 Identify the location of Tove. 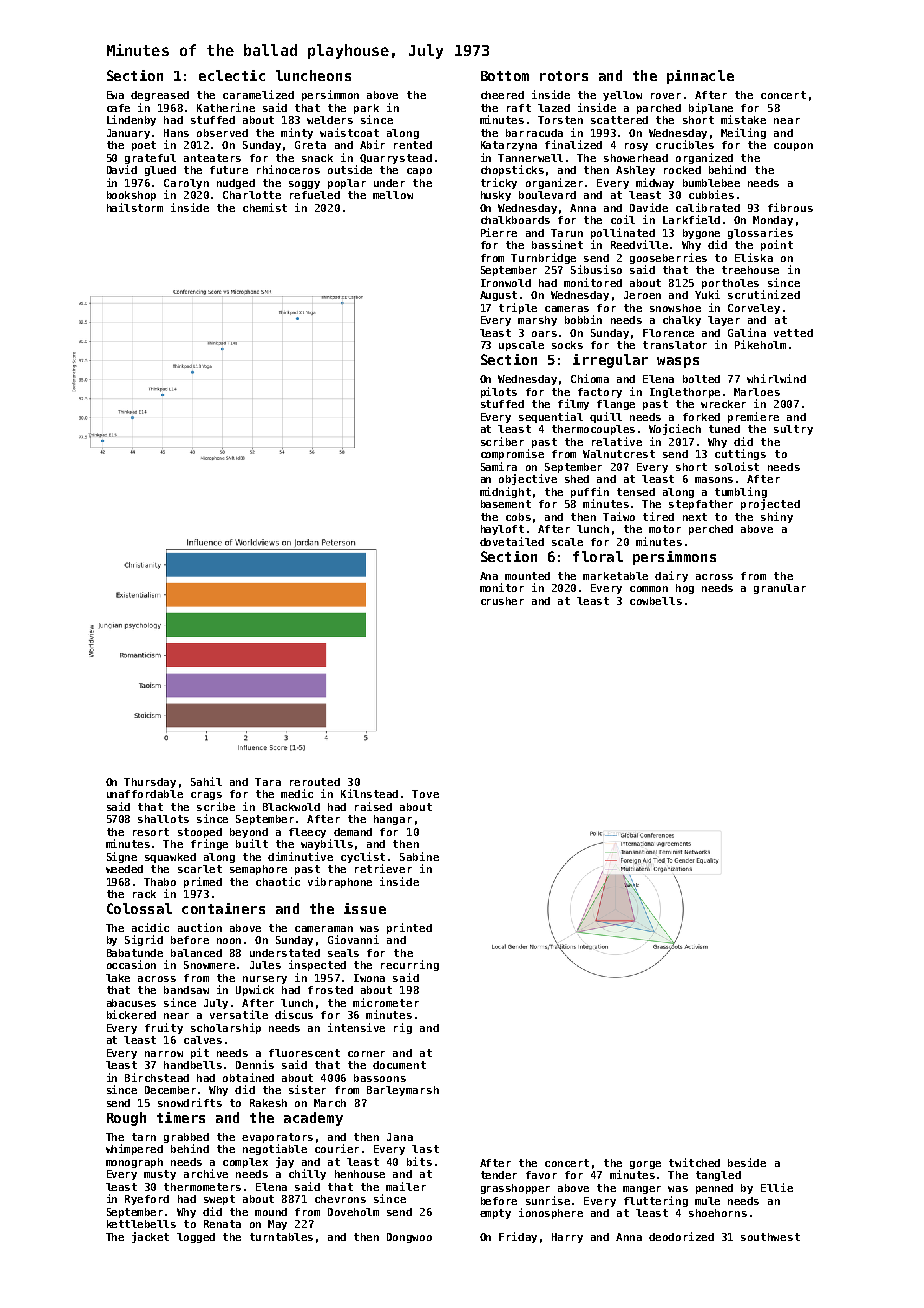
(425, 794).
